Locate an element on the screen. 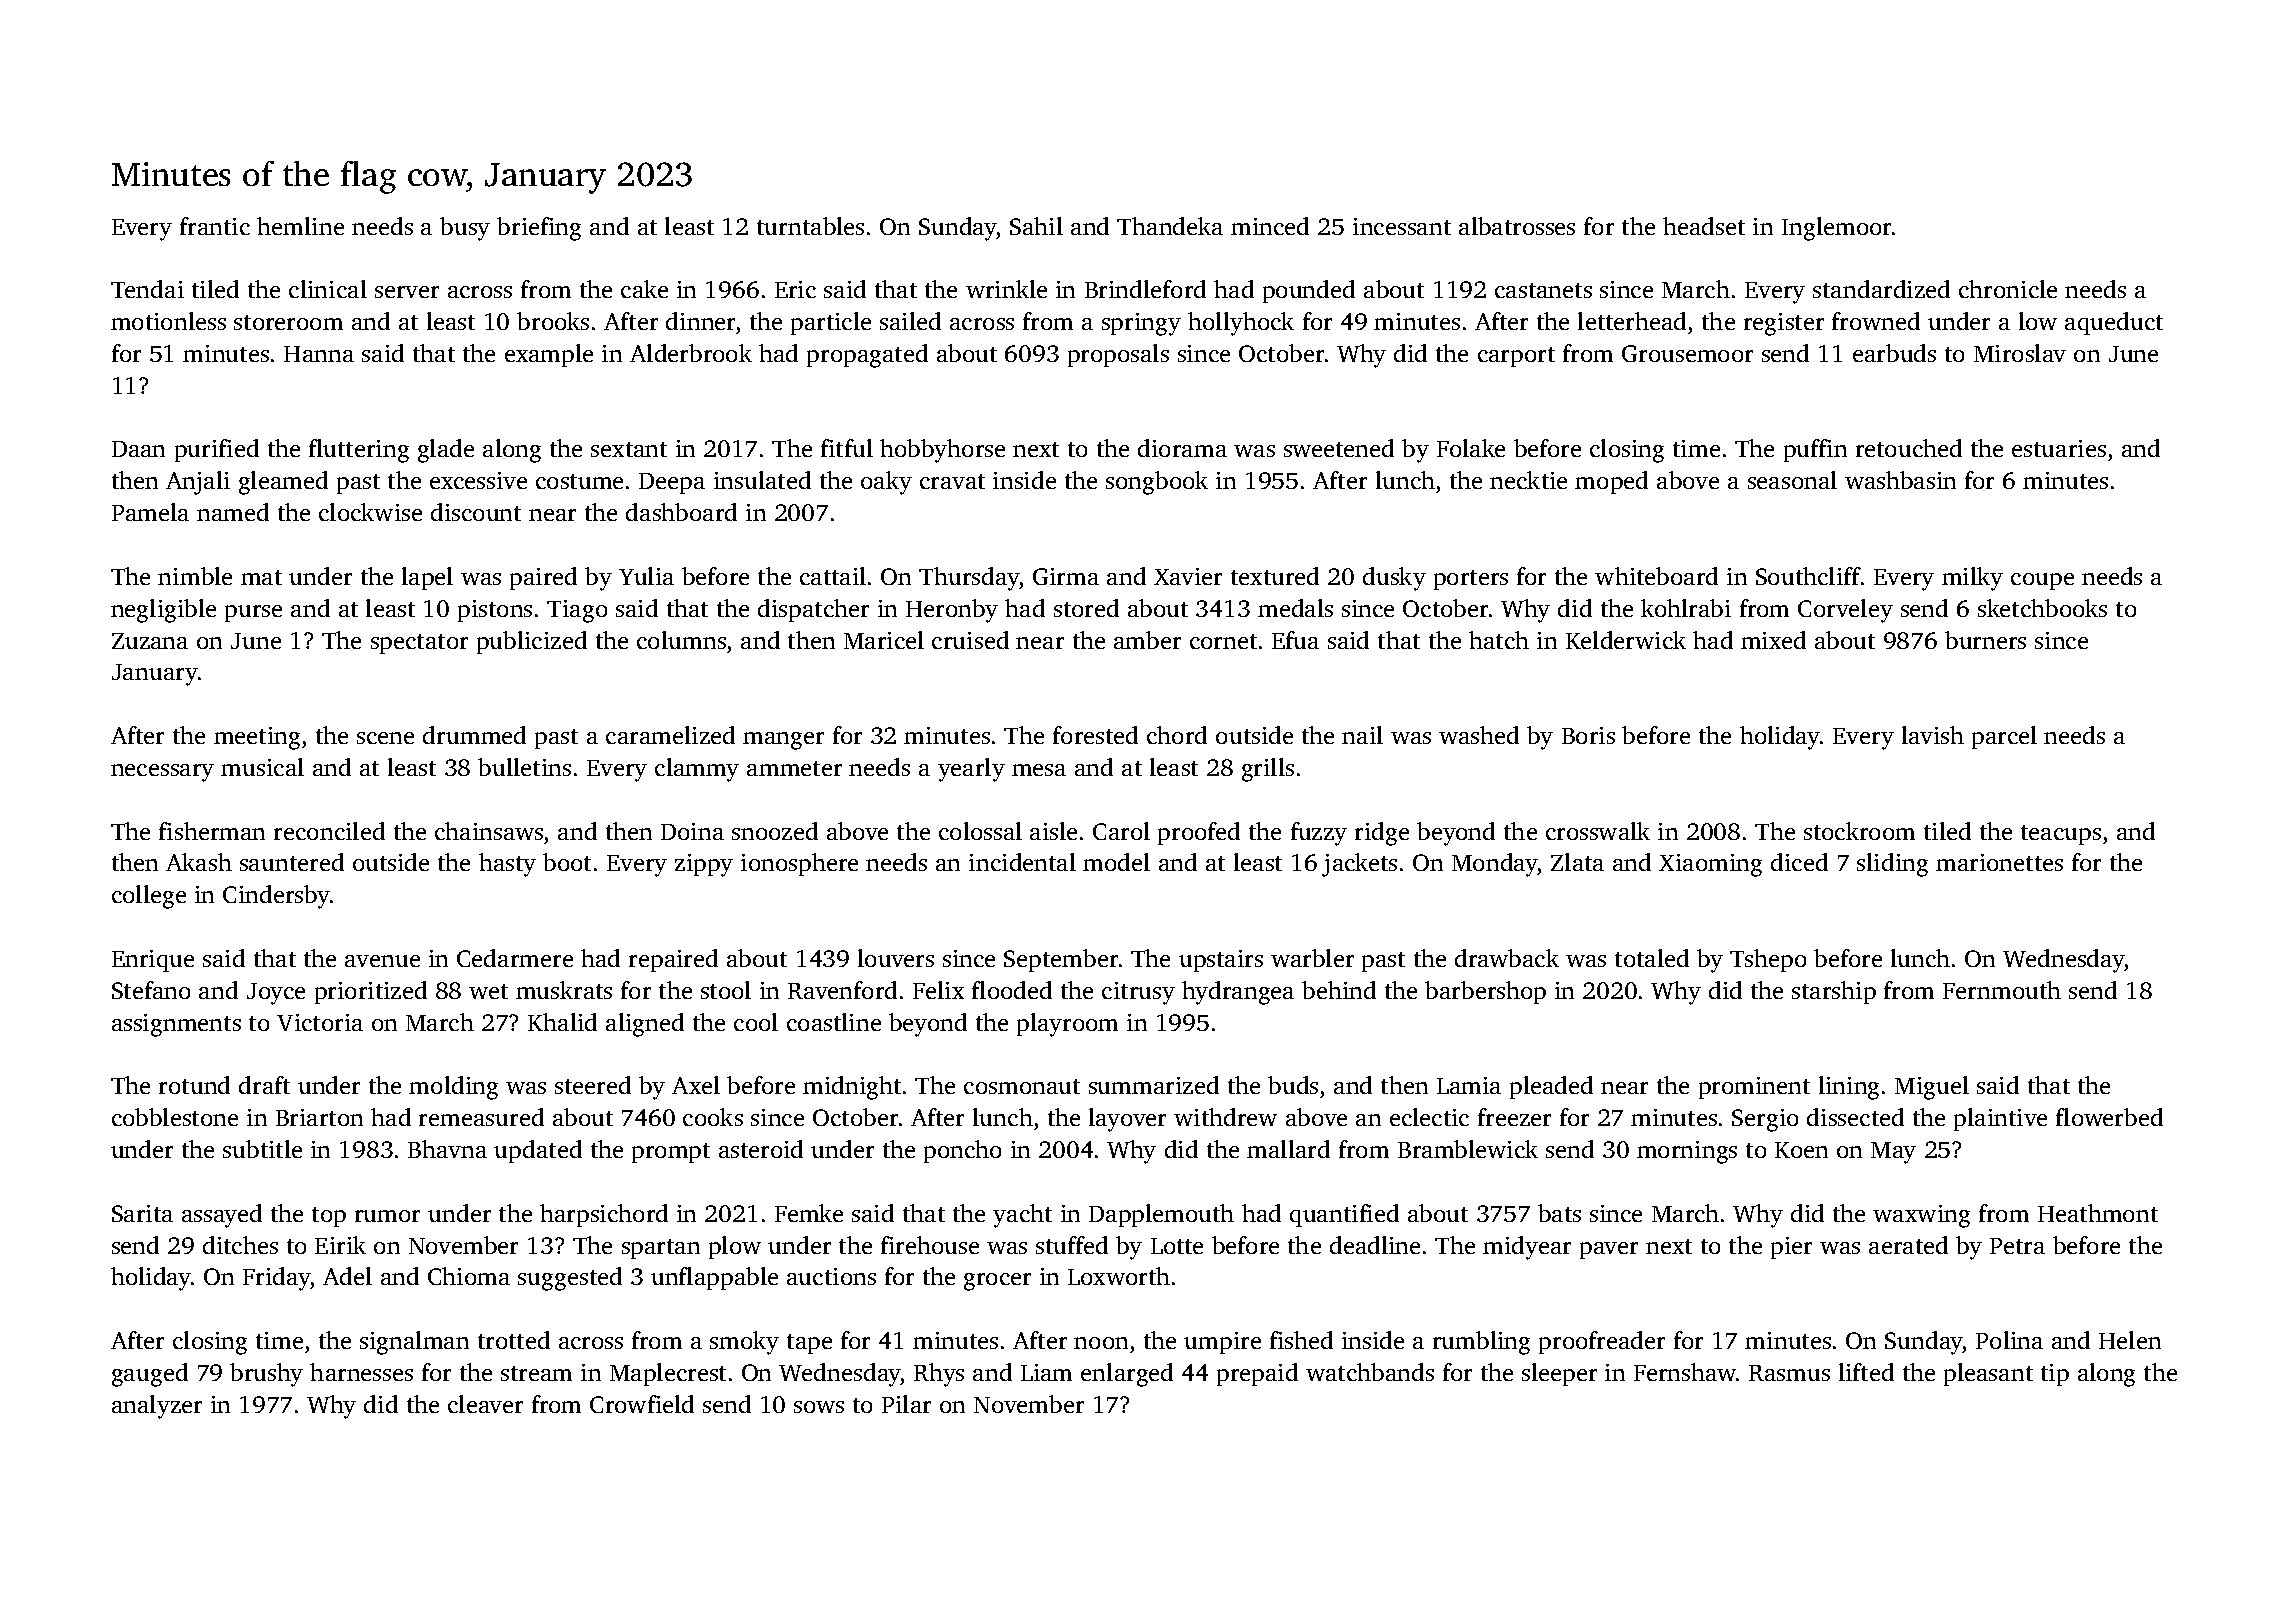 This screenshot has width=2292, height=1620. Xiaoming is located at coordinates (1710, 865).
